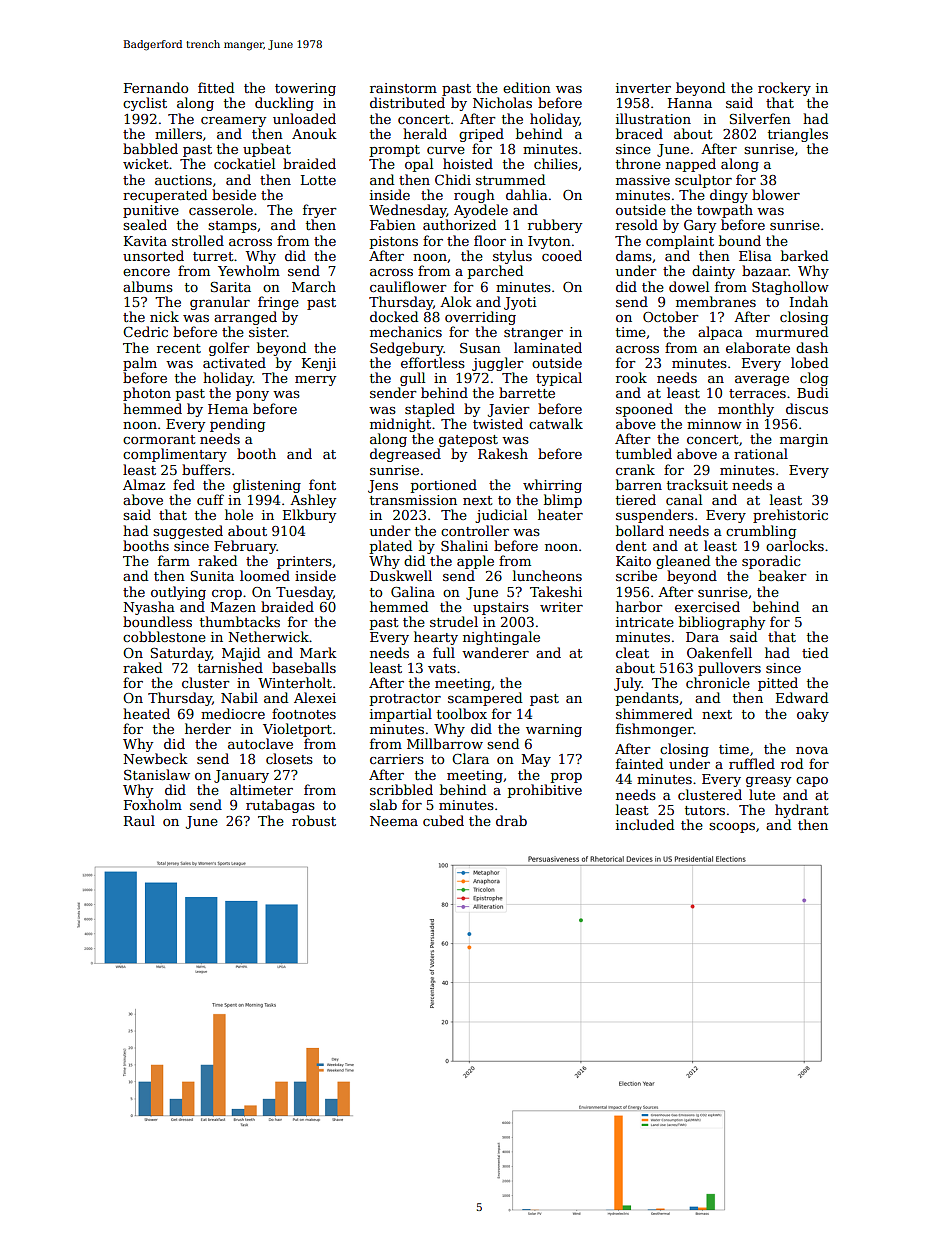 Image resolution: width=952 pixels, height=1233 pixels. I want to click on fishmonger, so click(655, 730).
